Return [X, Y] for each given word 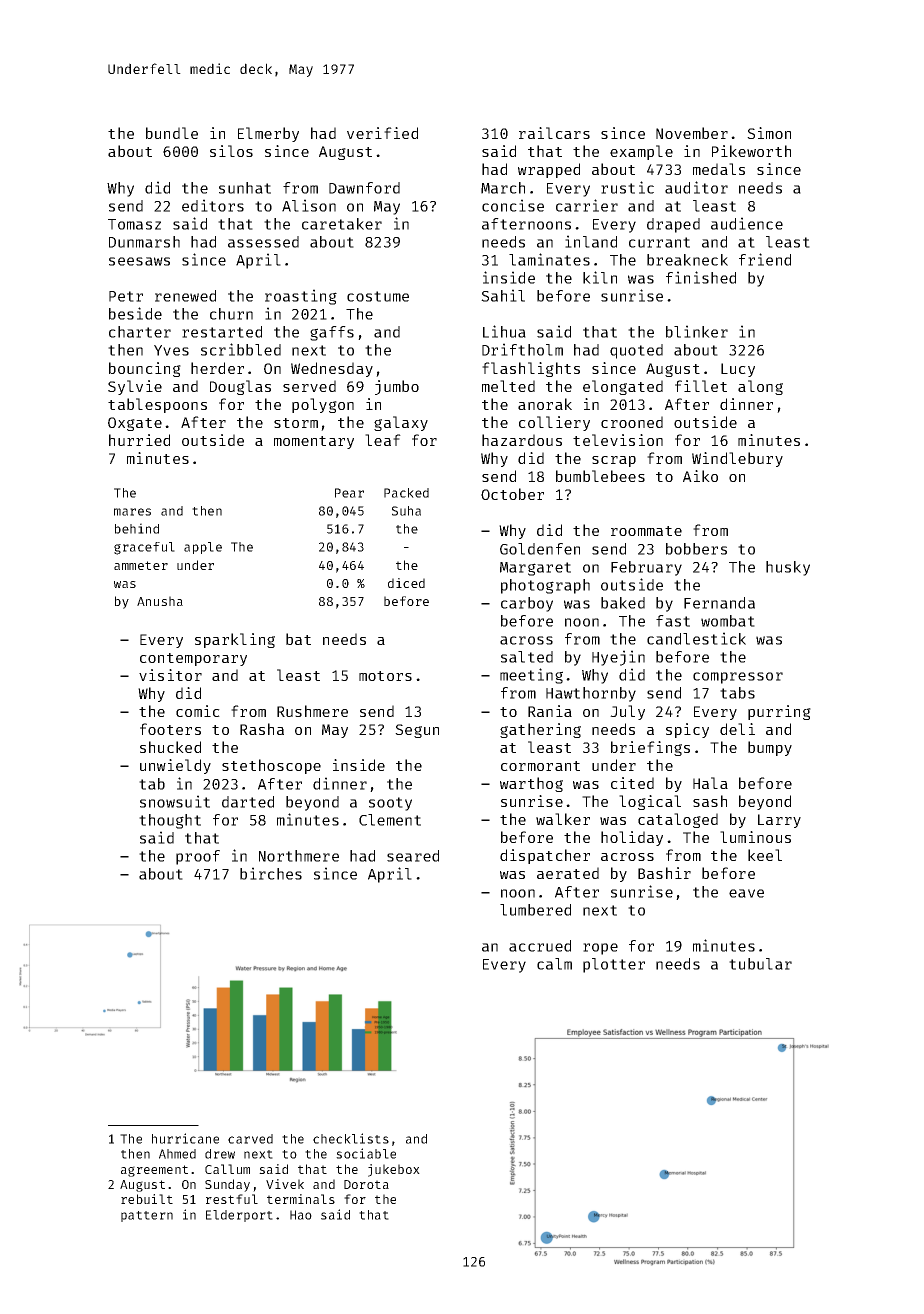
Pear [349, 493]
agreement [154, 1171]
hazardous [522, 440]
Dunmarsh [144, 242]
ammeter [141, 565]
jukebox [394, 1170]
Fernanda [719, 603]
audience [747, 223]
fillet [701, 386]
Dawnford [364, 188]
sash [710, 801]
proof [198, 857]
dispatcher [545, 856]
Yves [171, 350]
